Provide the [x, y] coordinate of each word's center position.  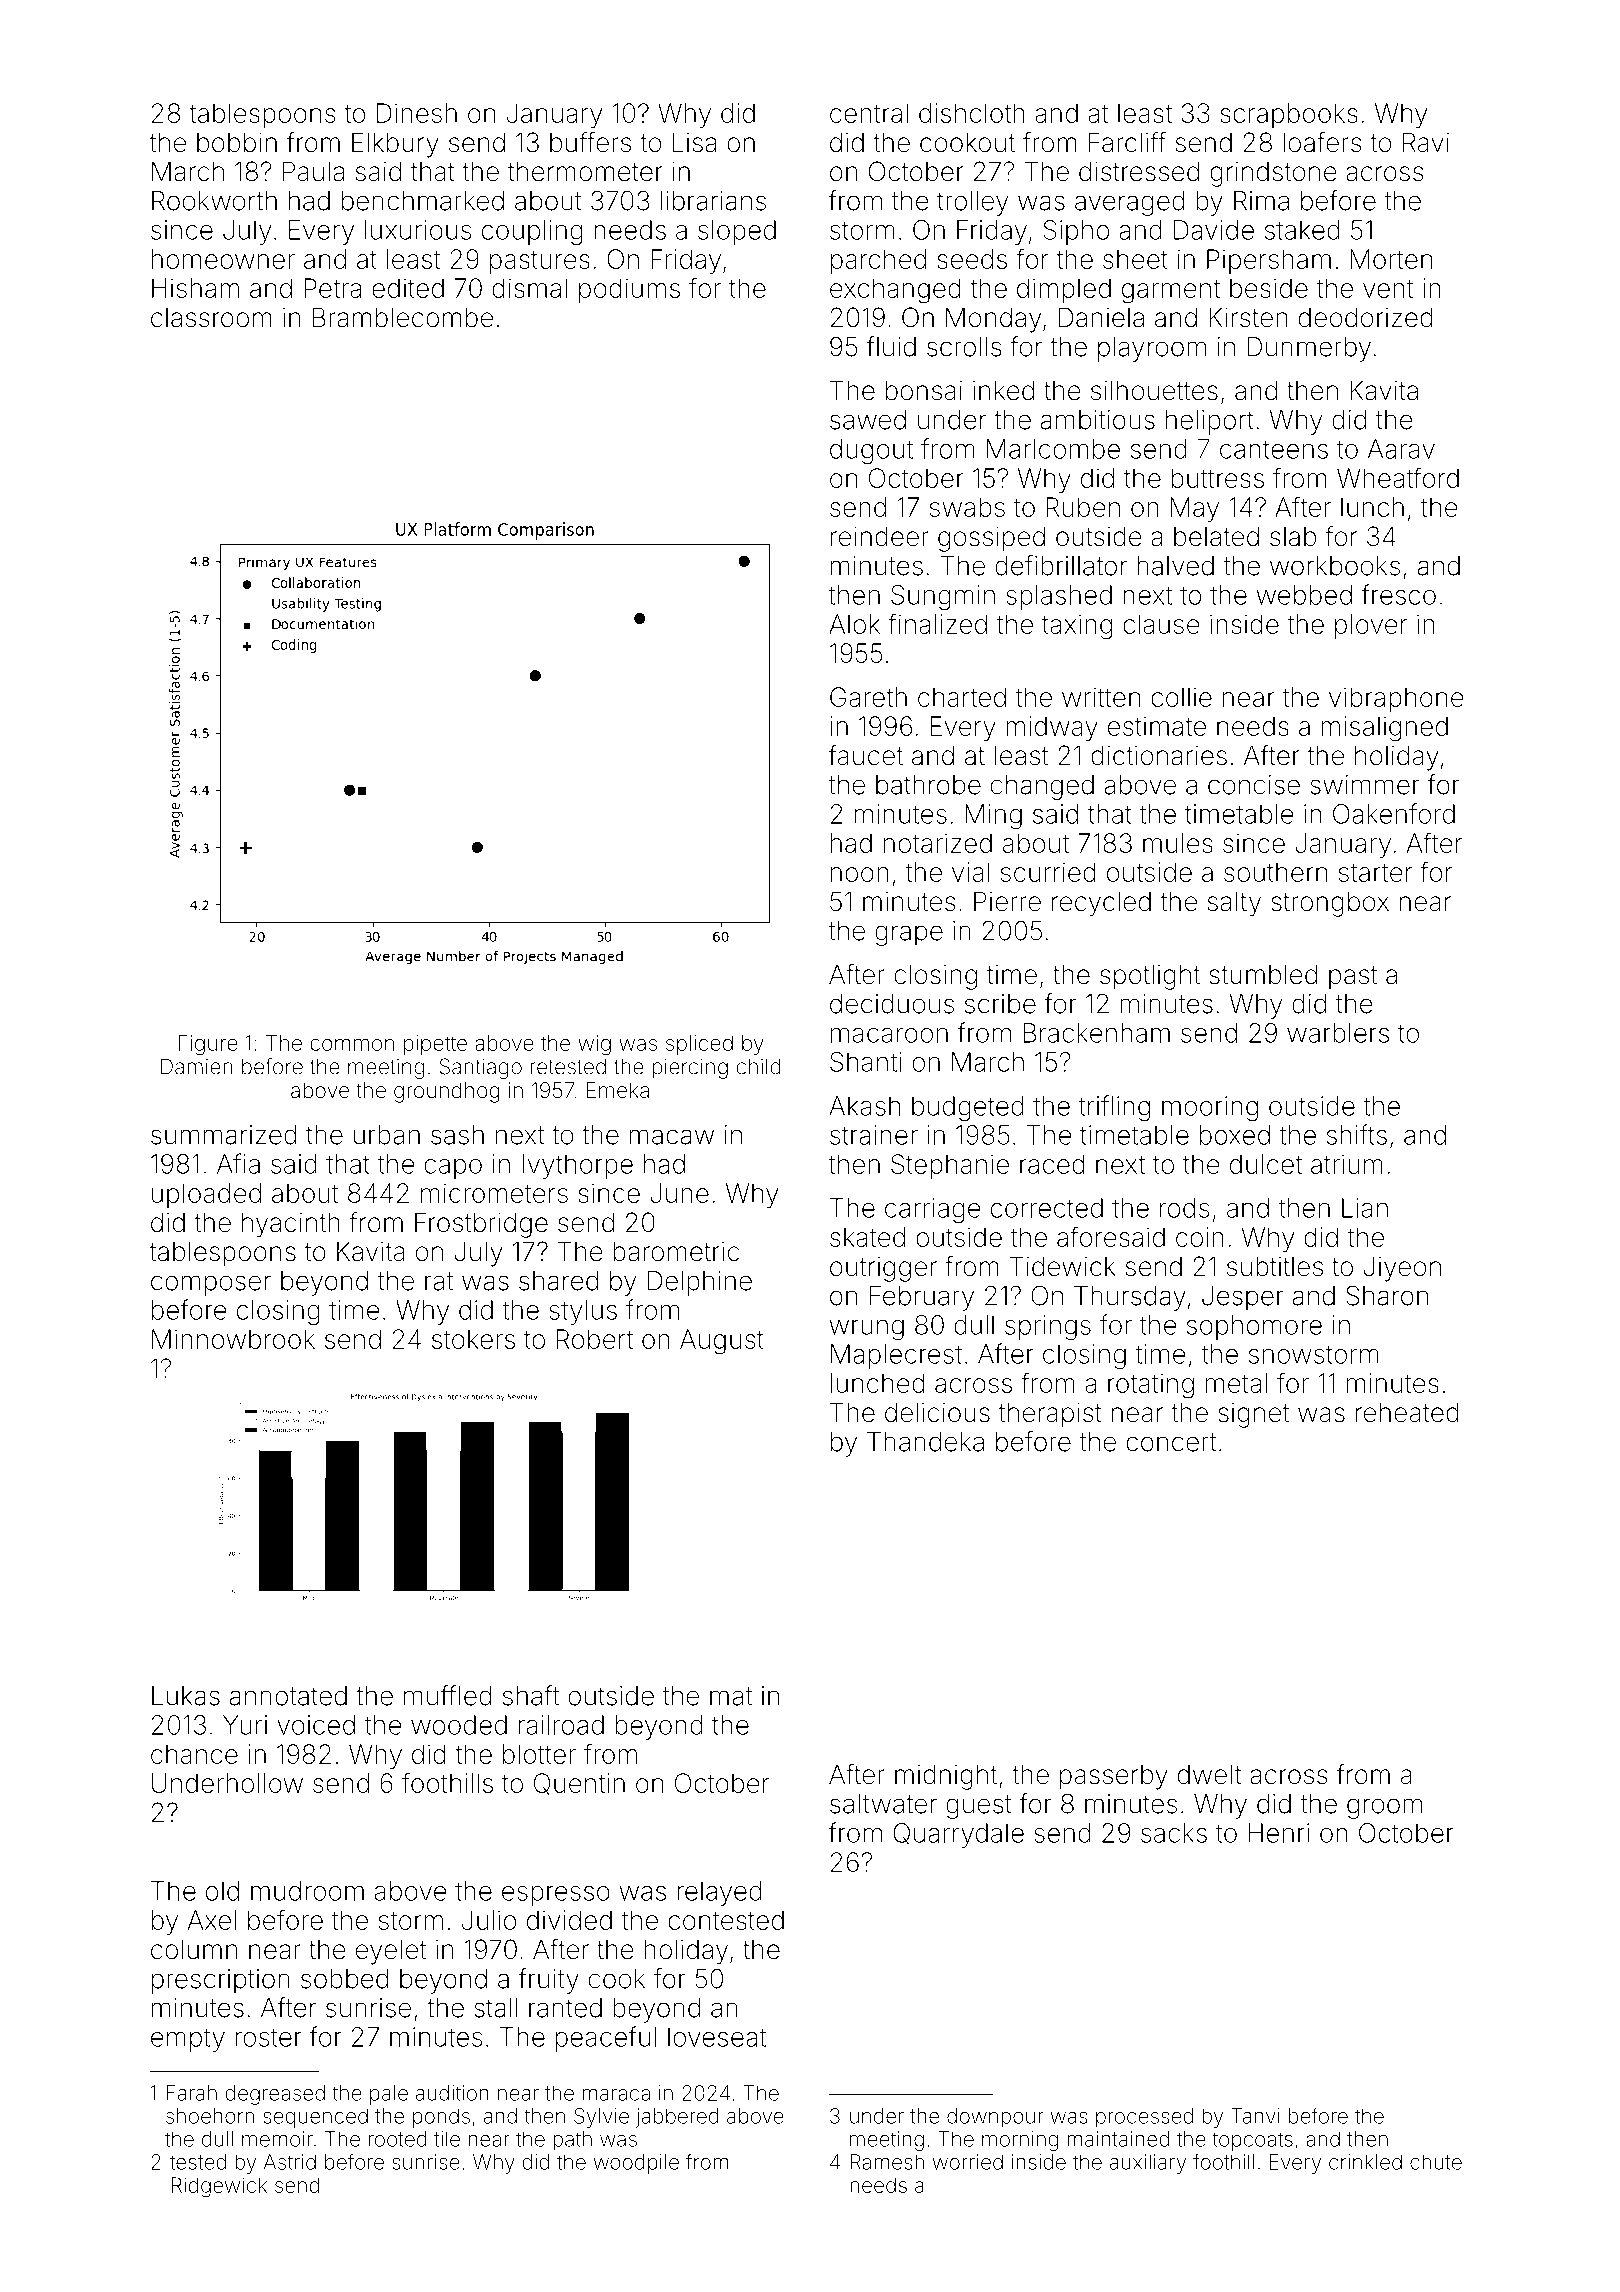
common [352, 1045]
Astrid [290, 2162]
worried [967, 2162]
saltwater [883, 1804]
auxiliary [1148, 2164]
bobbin [237, 142]
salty [1234, 904]
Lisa [694, 142]
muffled [448, 1695]
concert [1171, 1442]
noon [860, 874]
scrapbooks [1289, 115]
